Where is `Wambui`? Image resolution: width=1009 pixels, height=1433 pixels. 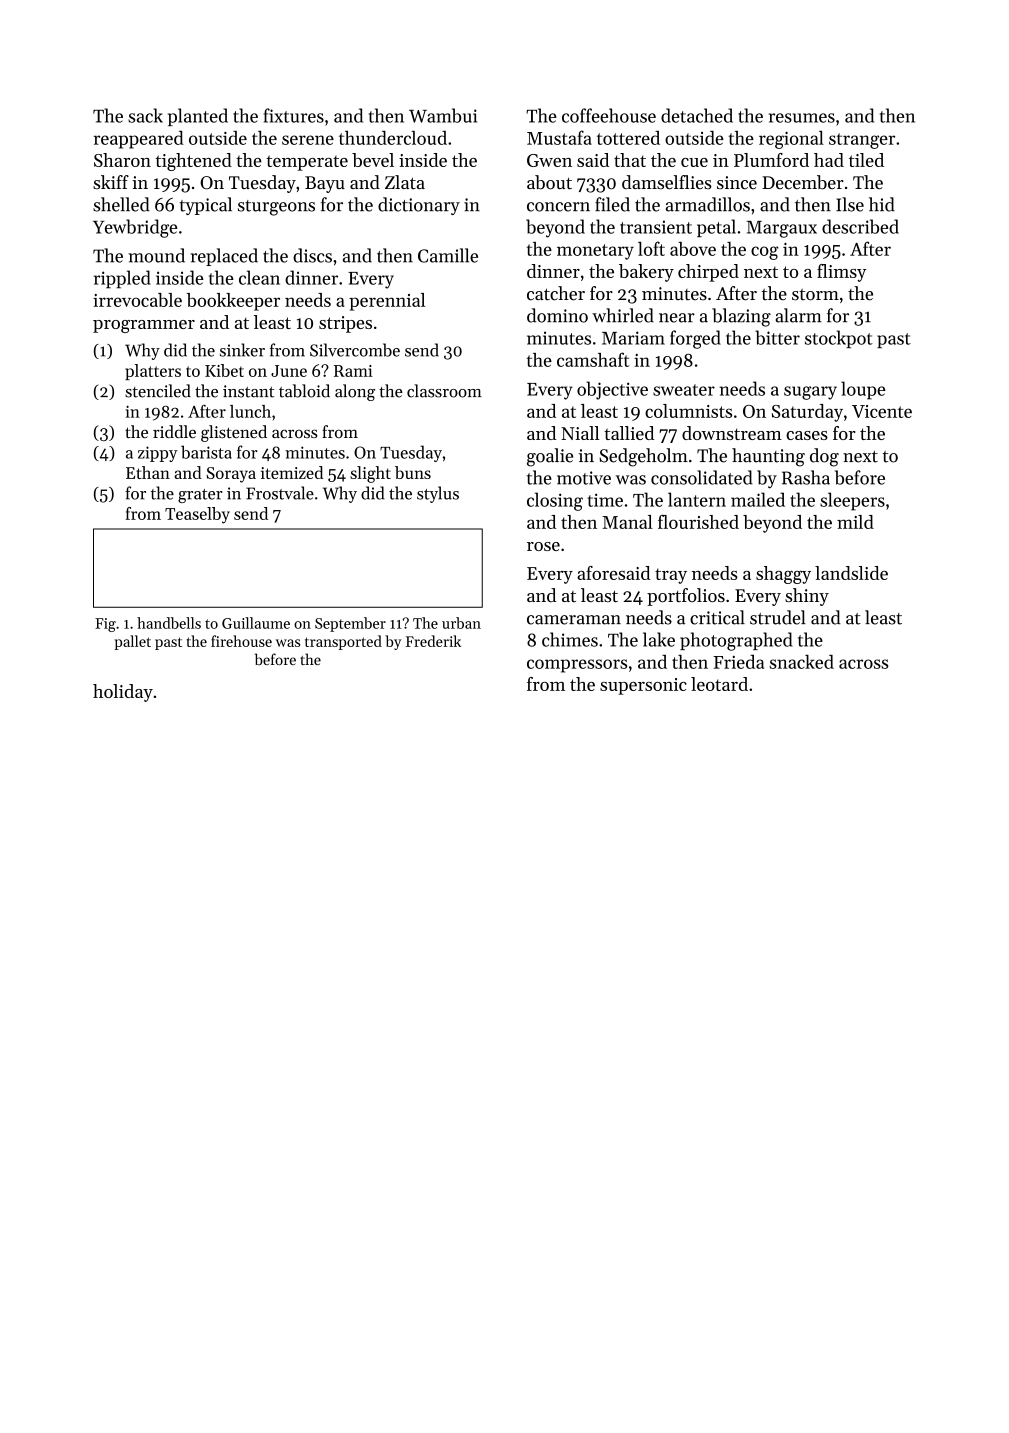
Wambui is located at coordinates (443, 115).
